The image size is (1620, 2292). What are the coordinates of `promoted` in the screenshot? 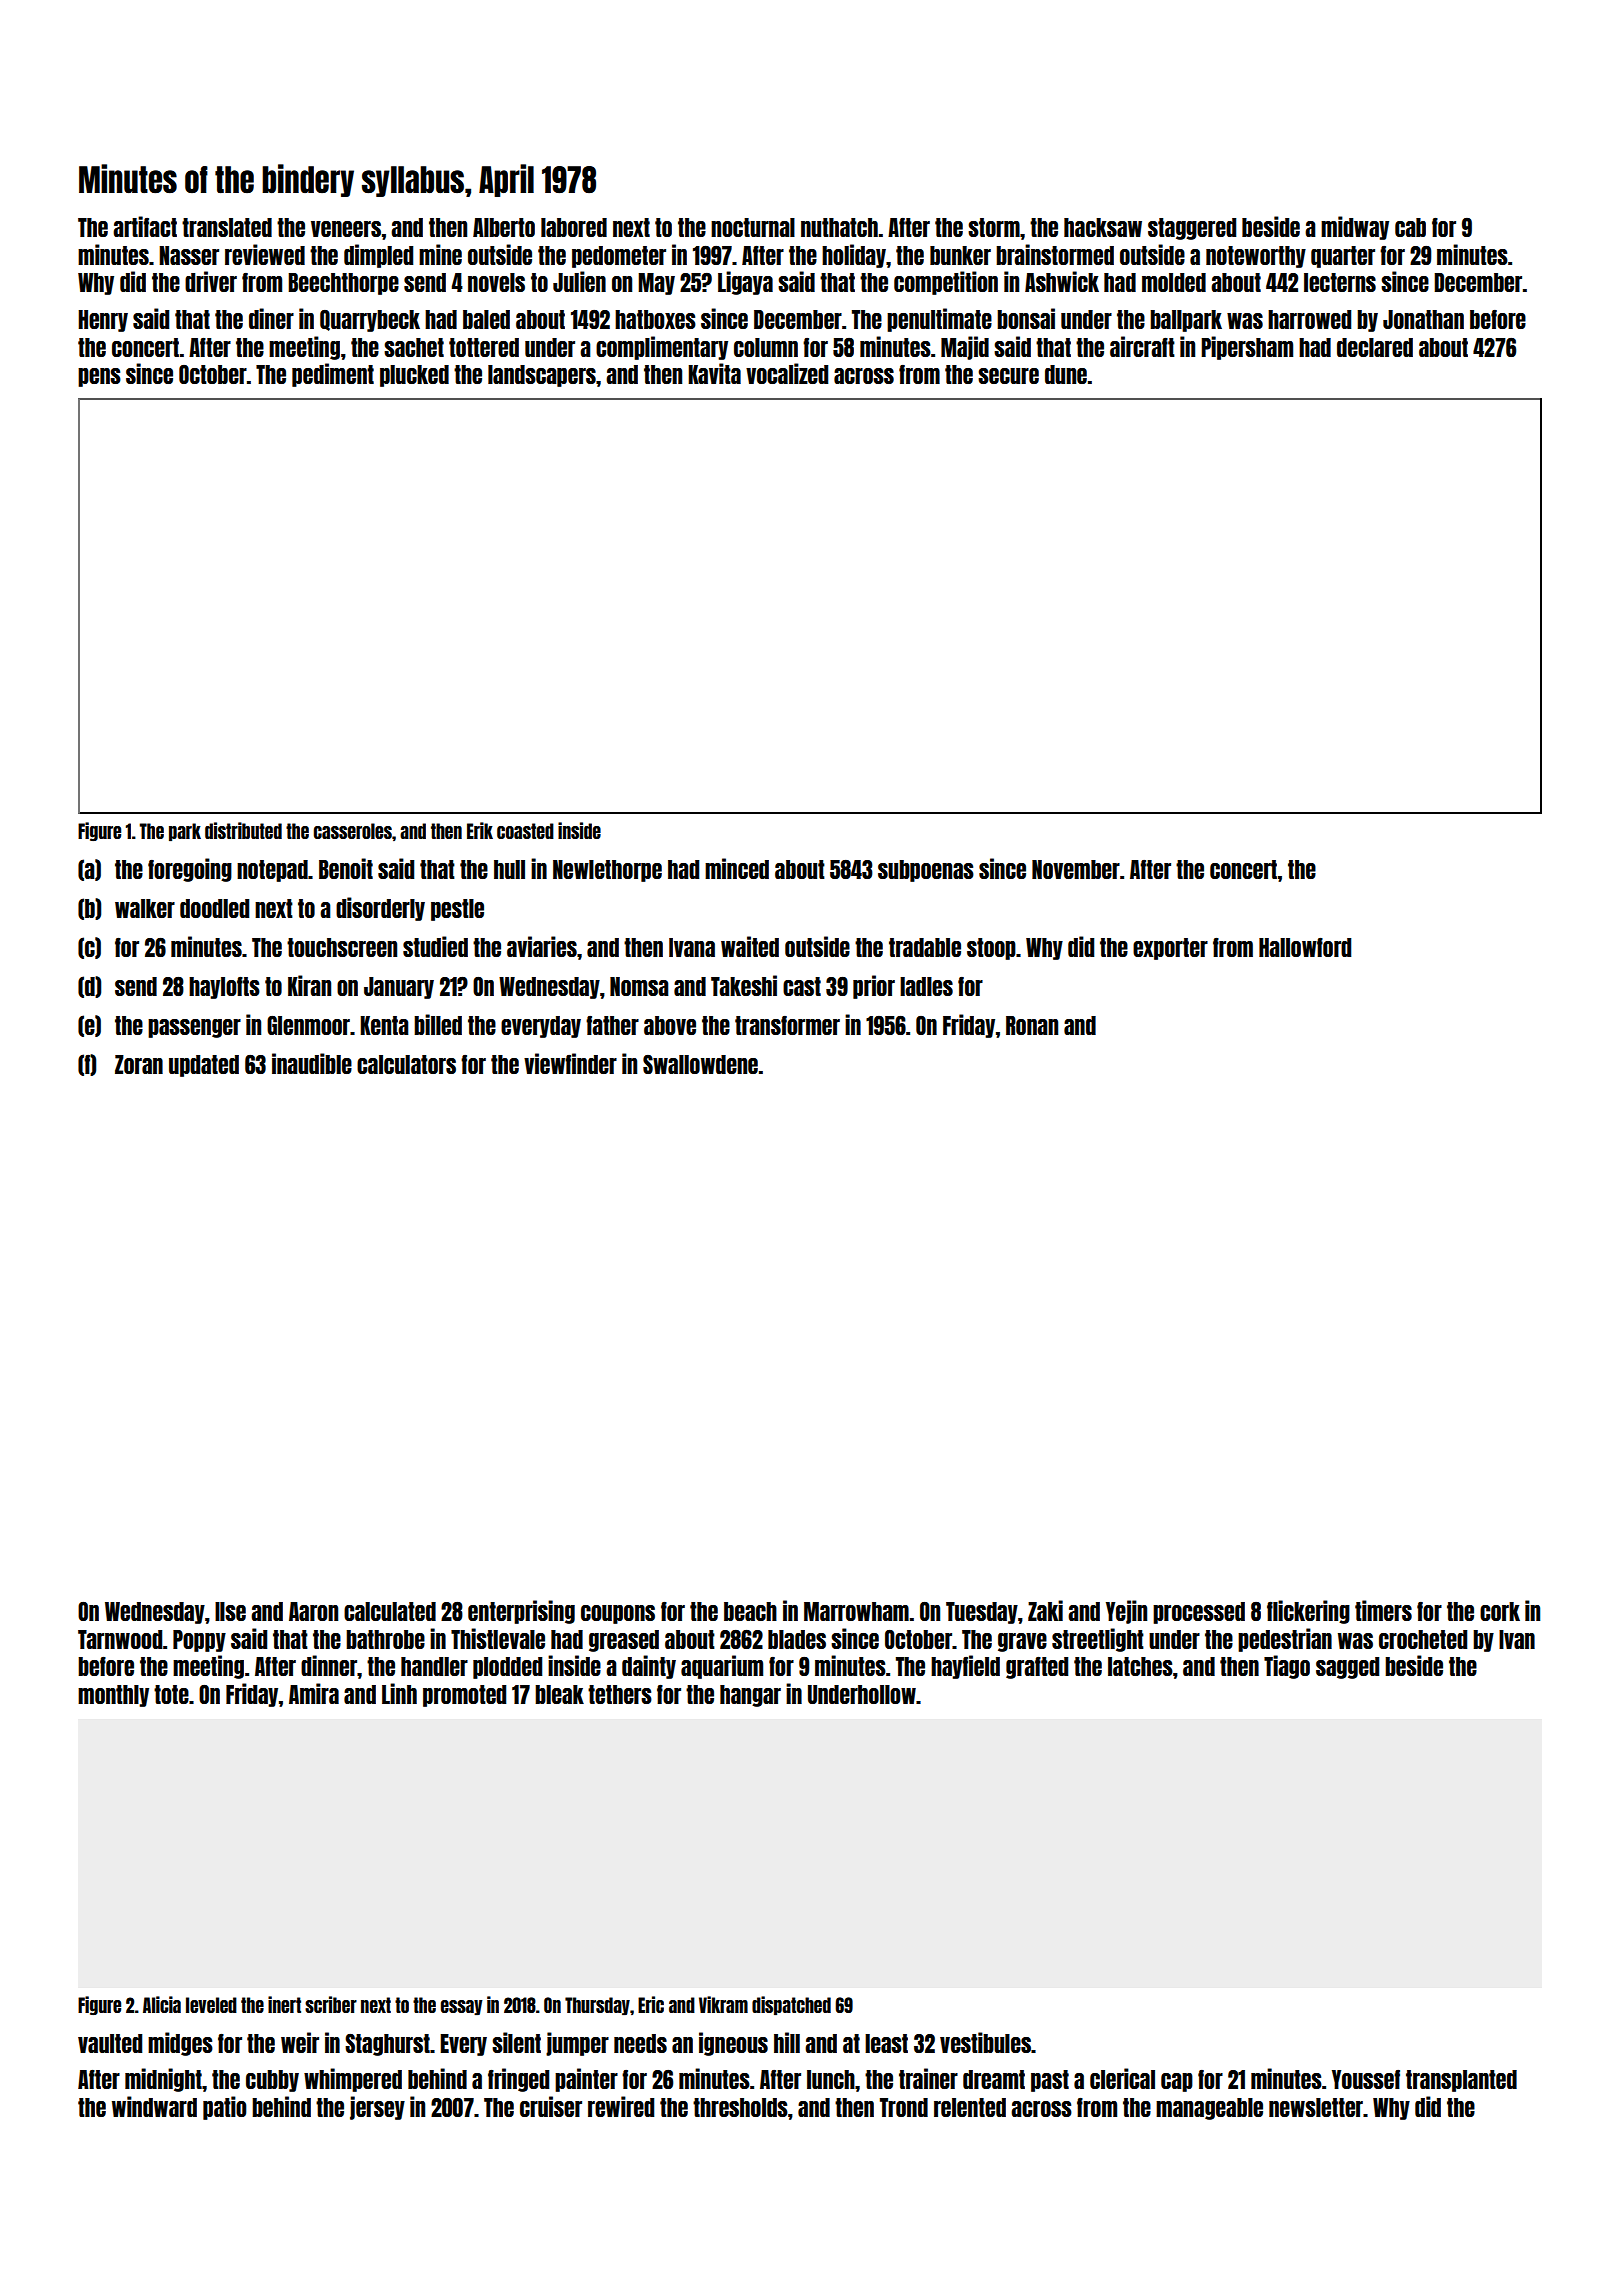 It's located at (464, 1696).
